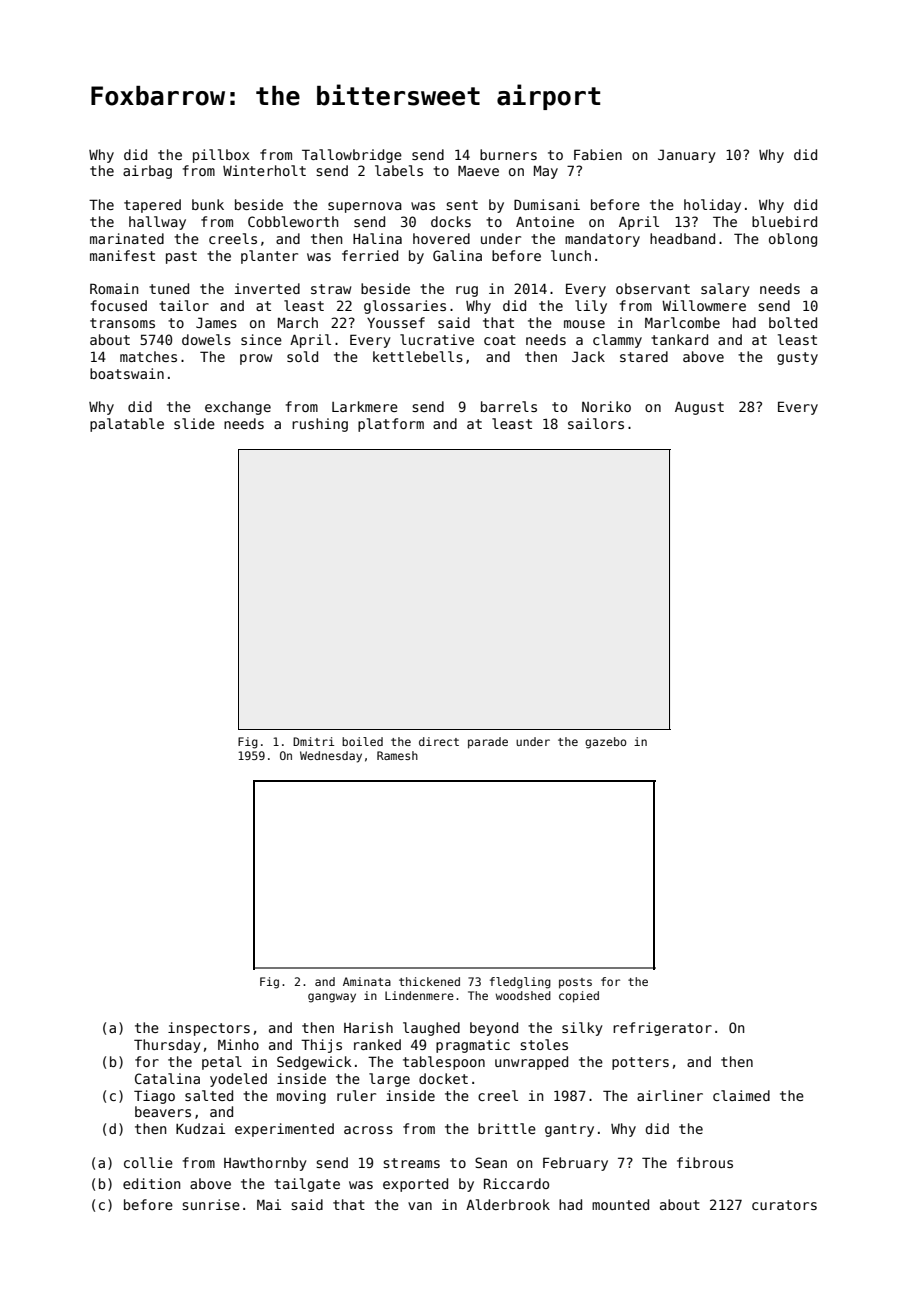 This screenshot has width=908, height=1316. I want to click on Thursday, so click(167, 1046).
